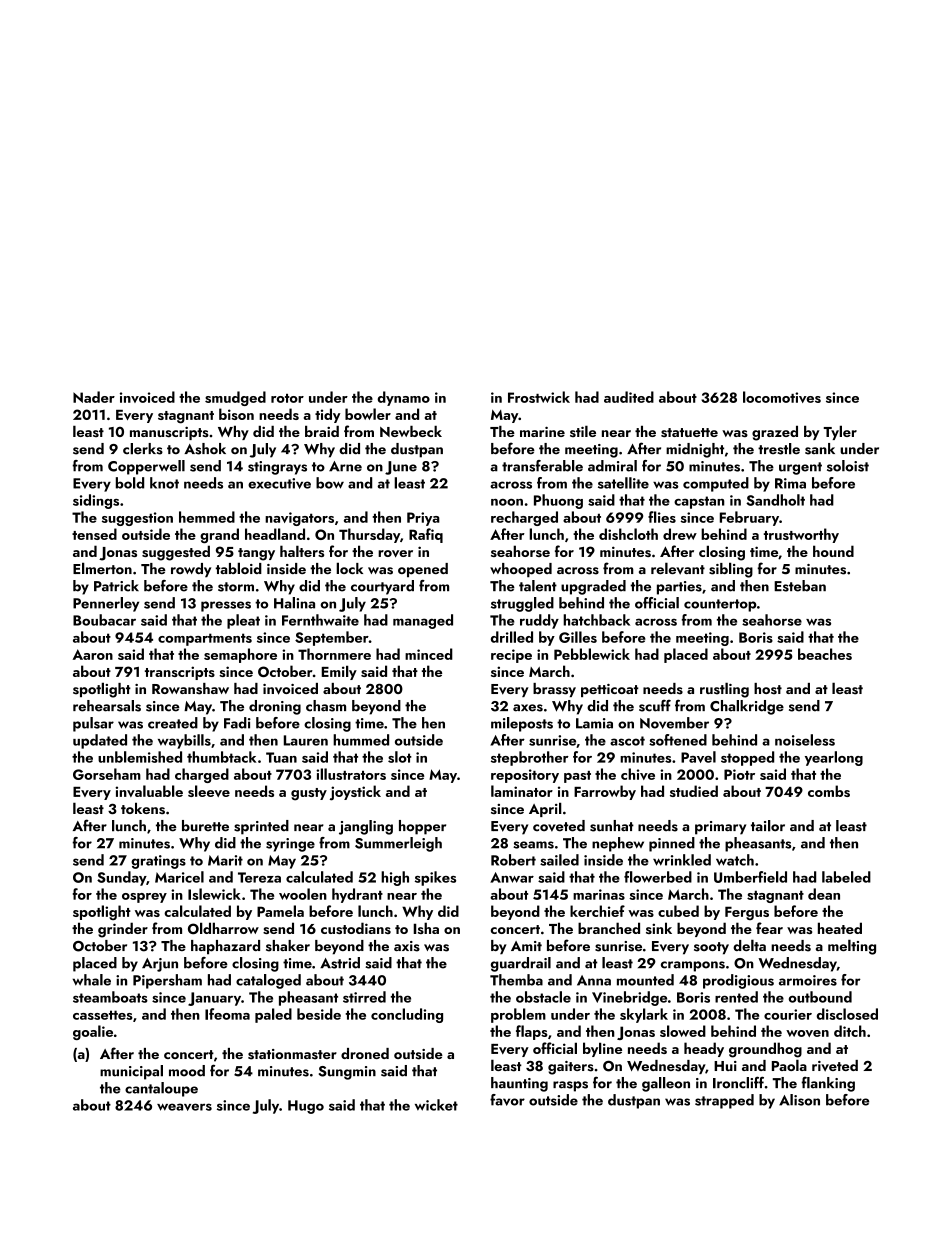 The width and height of the screenshot is (952, 1233). I want to click on dean, so click(824, 894).
